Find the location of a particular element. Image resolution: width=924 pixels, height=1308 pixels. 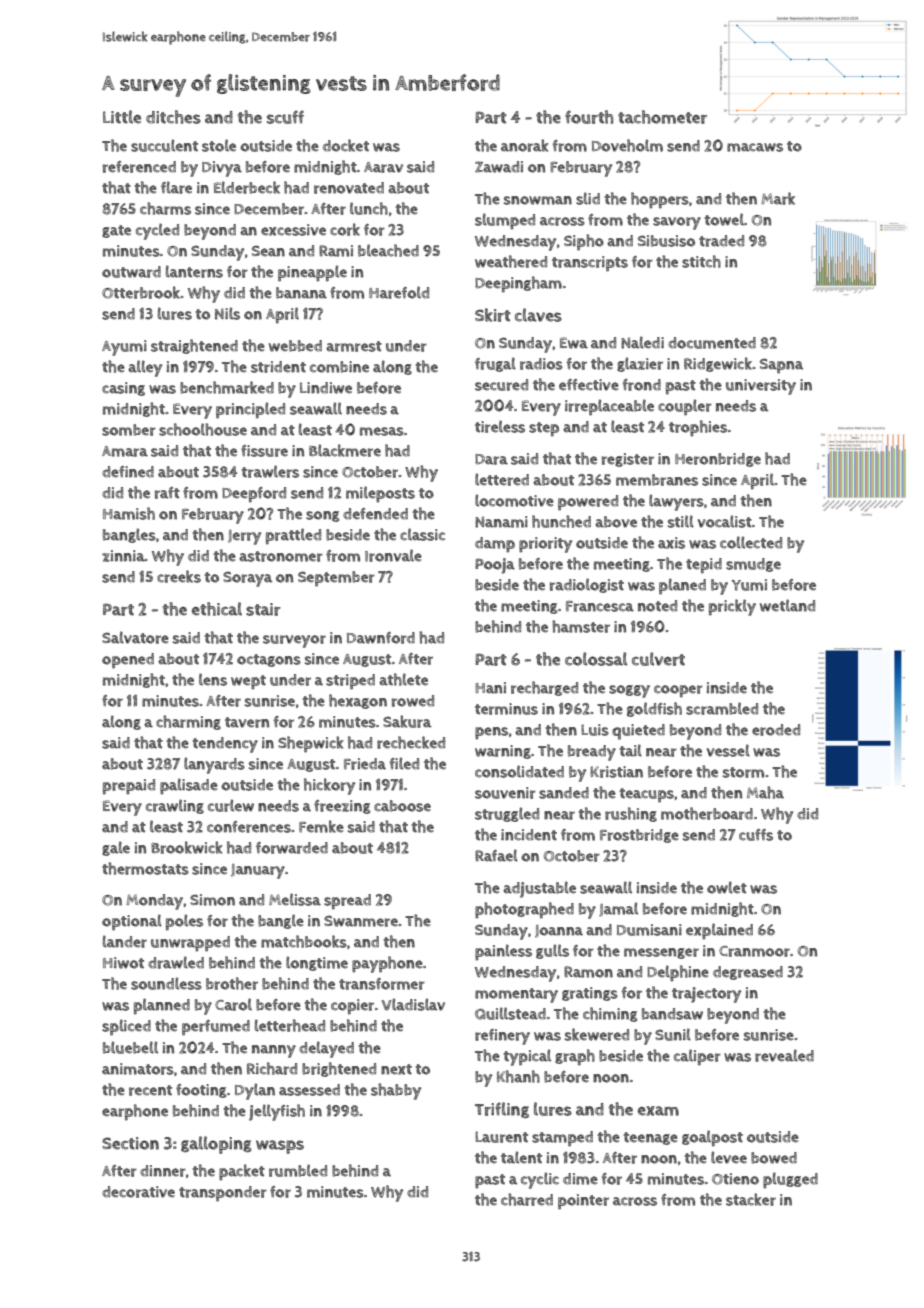

stacker is located at coordinates (751, 1199).
